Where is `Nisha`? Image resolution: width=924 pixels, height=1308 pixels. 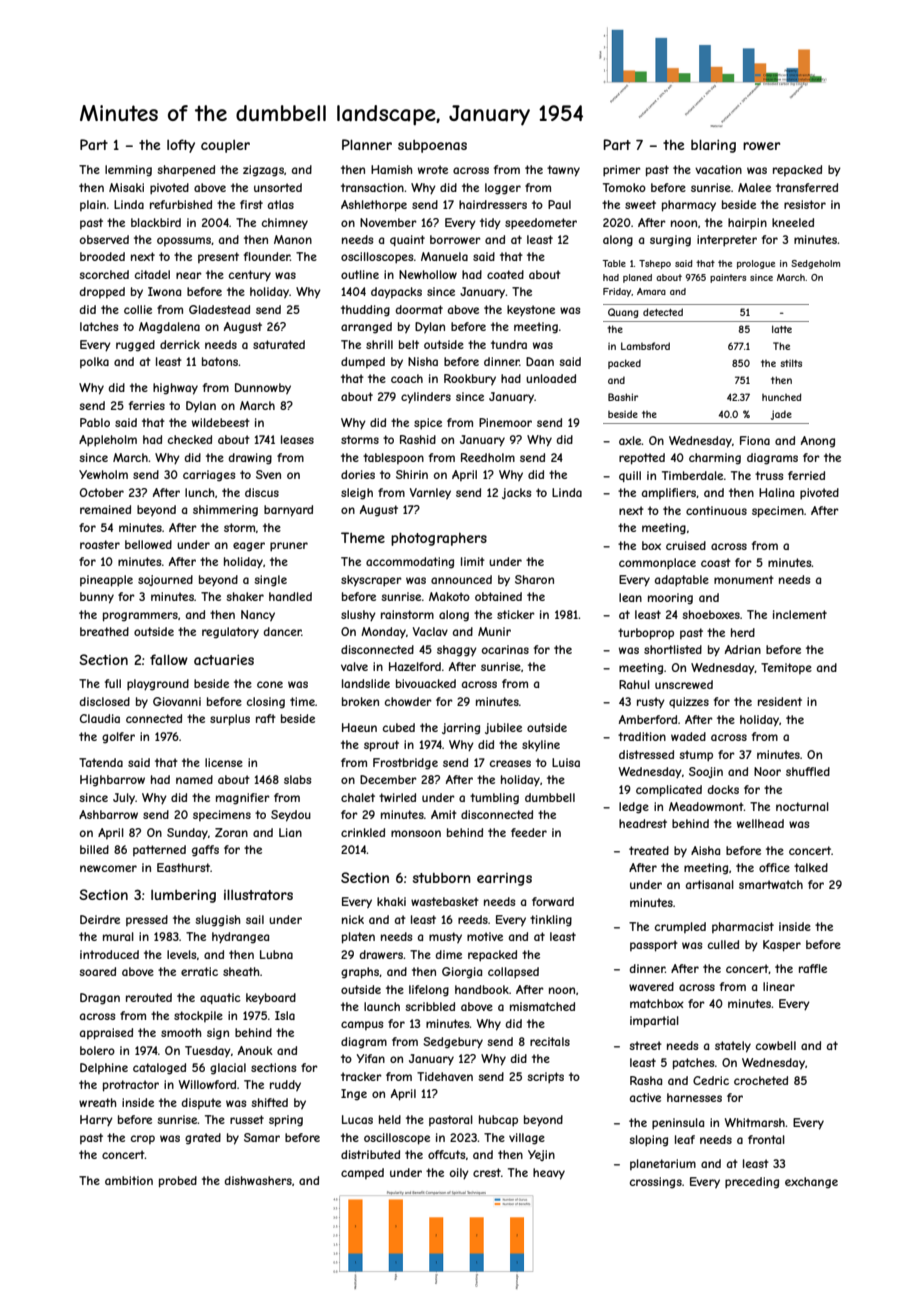
Nisha is located at coordinates (423, 361).
